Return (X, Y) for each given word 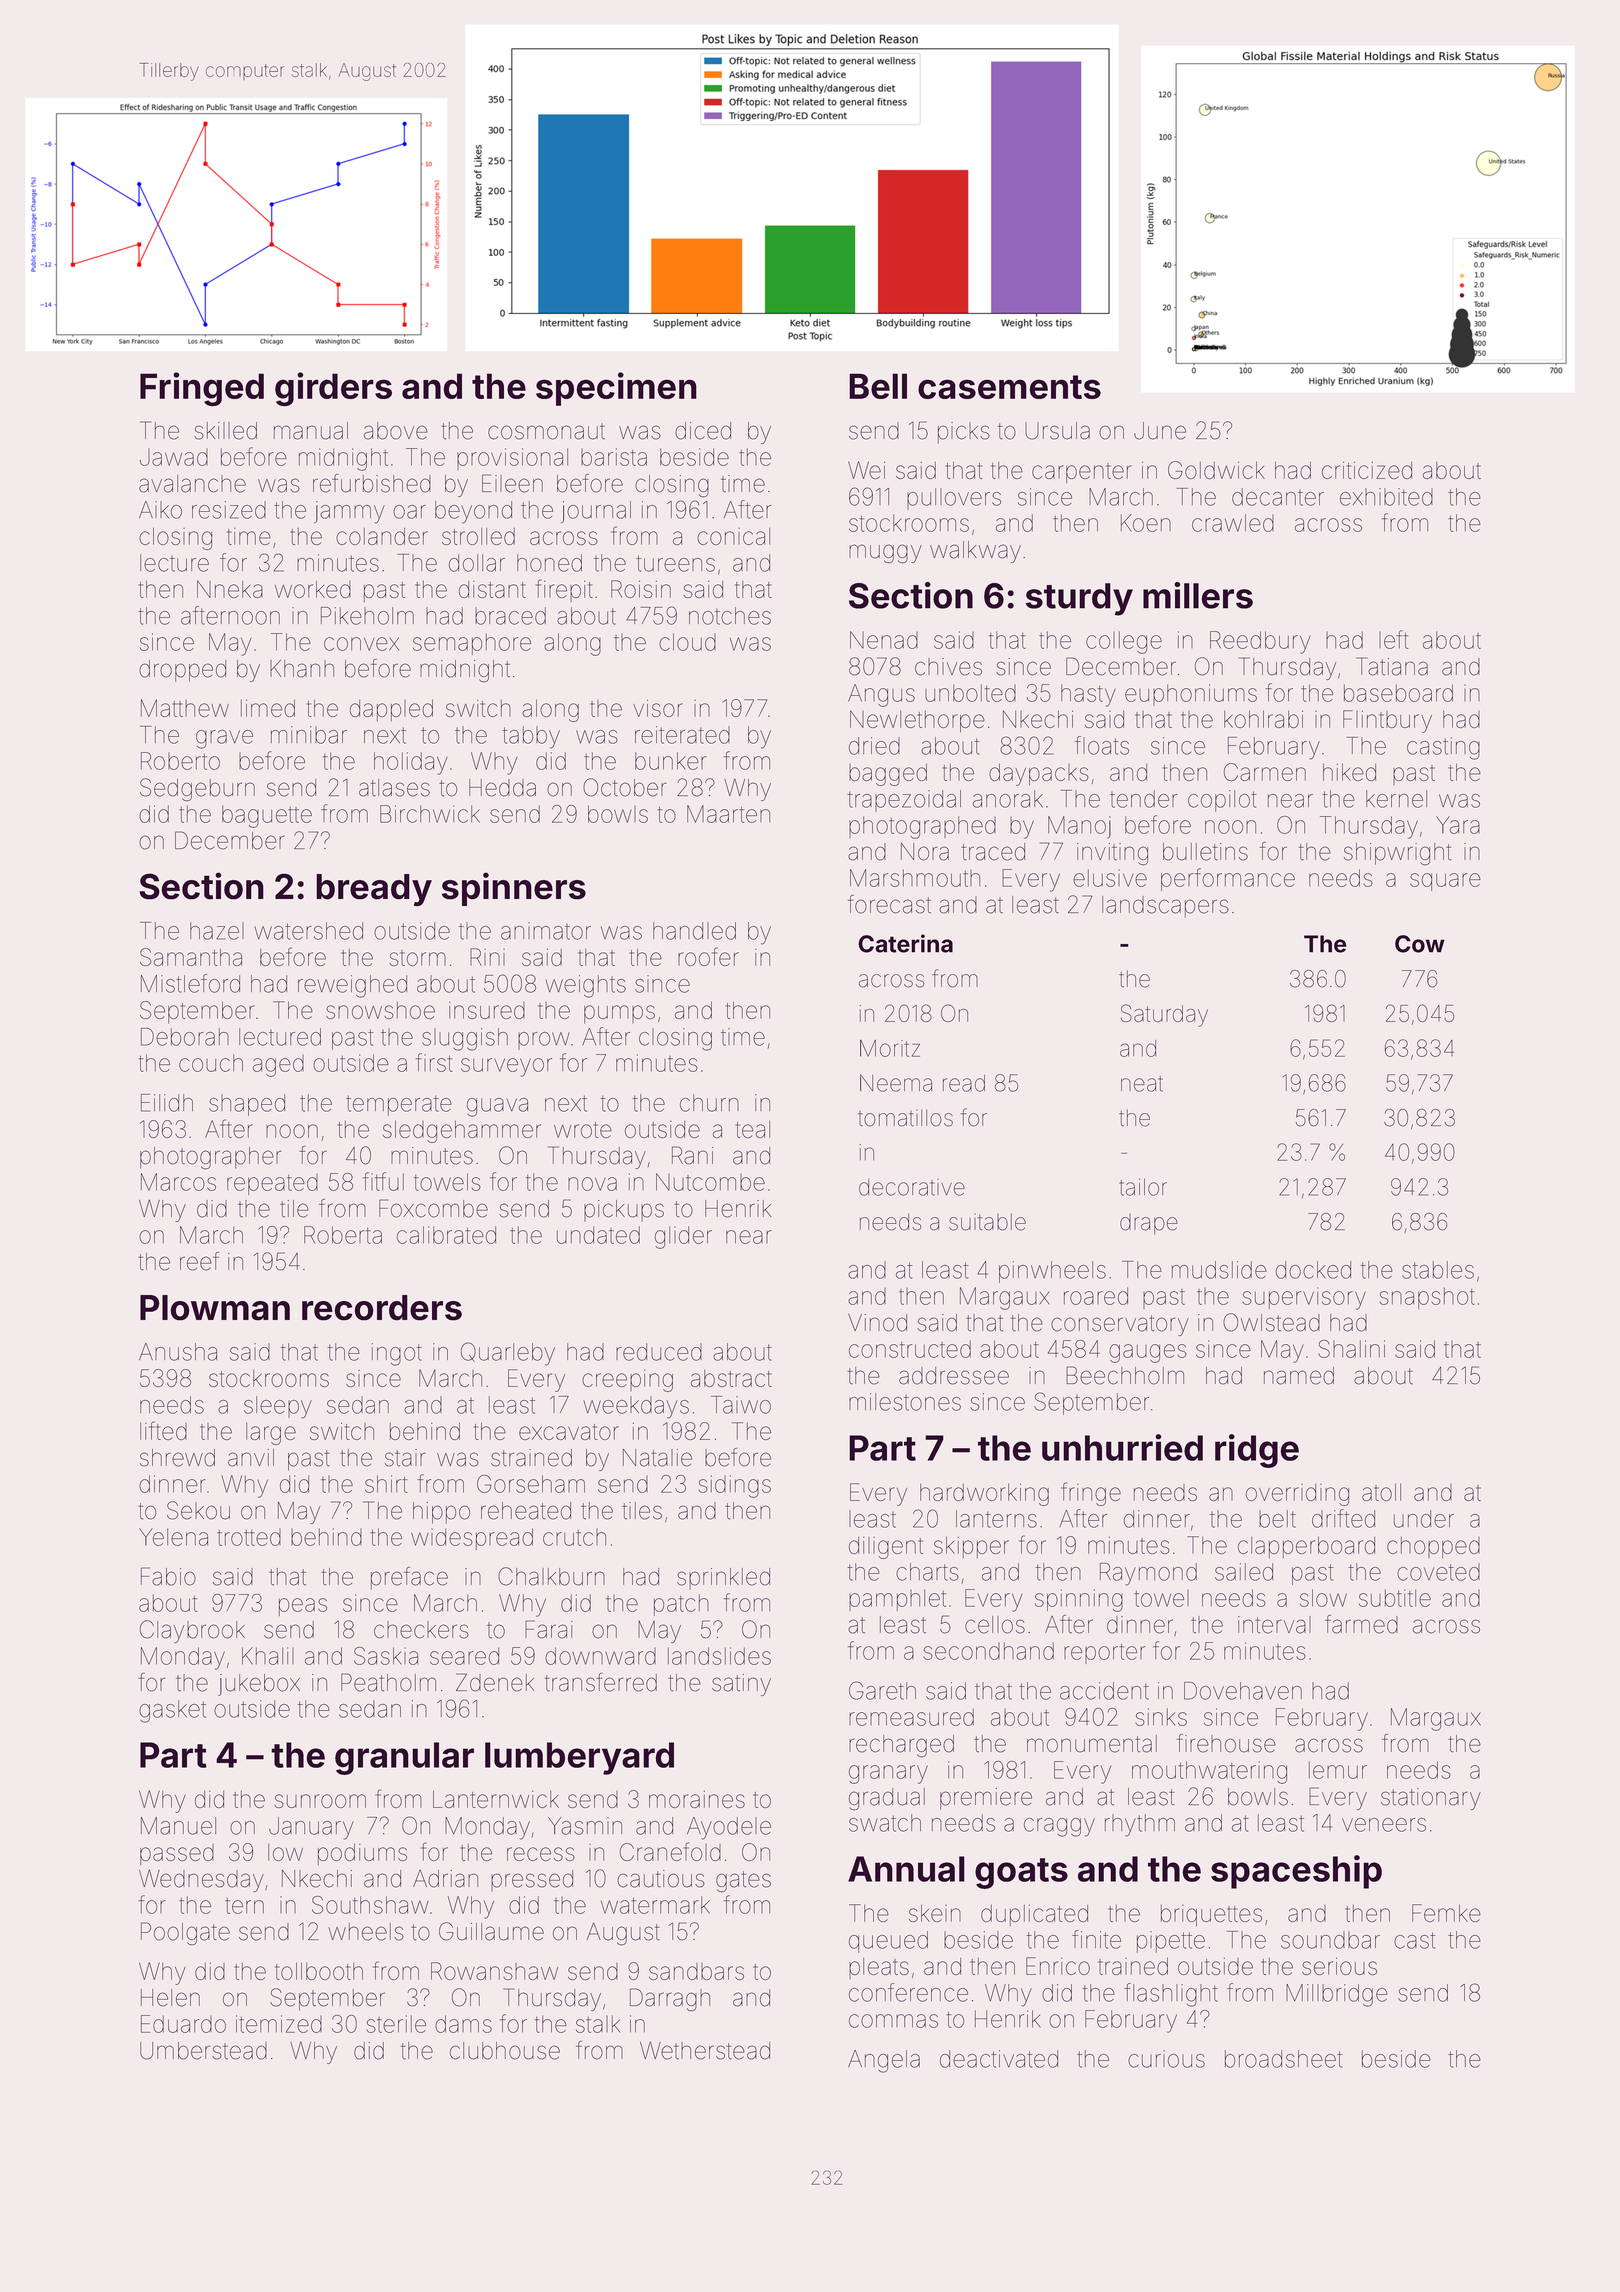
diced (703, 431)
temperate (399, 1105)
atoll (1381, 1492)
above (396, 431)
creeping (627, 1381)
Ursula (1057, 431)
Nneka (230, 589)
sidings (735, 1486)
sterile (396, 2024)
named (1299, 1376)
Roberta (343, 1235)
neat (1142, 1084)
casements (1009, 387)
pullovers (954, 499)
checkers (421, 1630)
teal (753, 1129)
